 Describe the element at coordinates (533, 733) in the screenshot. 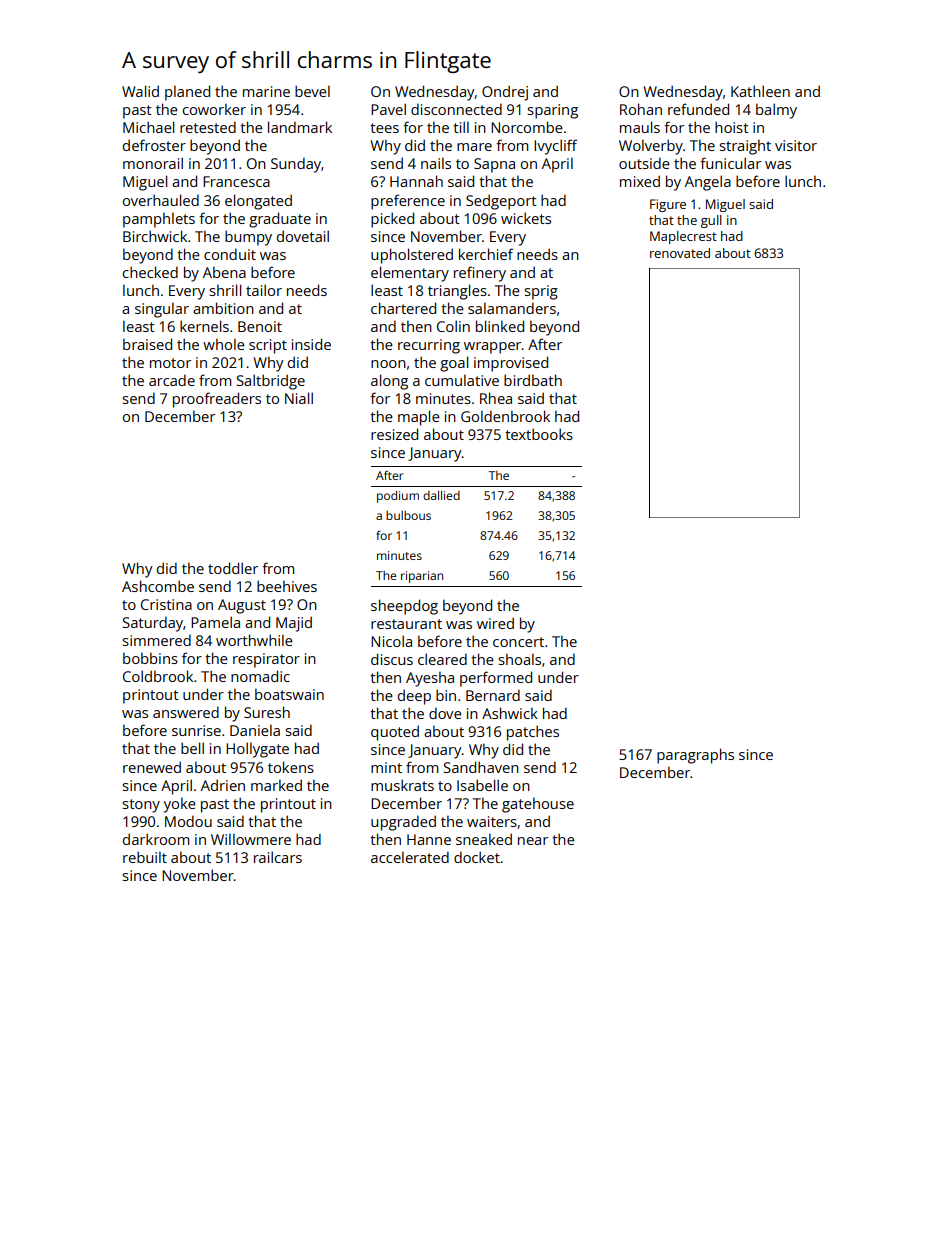

I see `patches` at that location.
